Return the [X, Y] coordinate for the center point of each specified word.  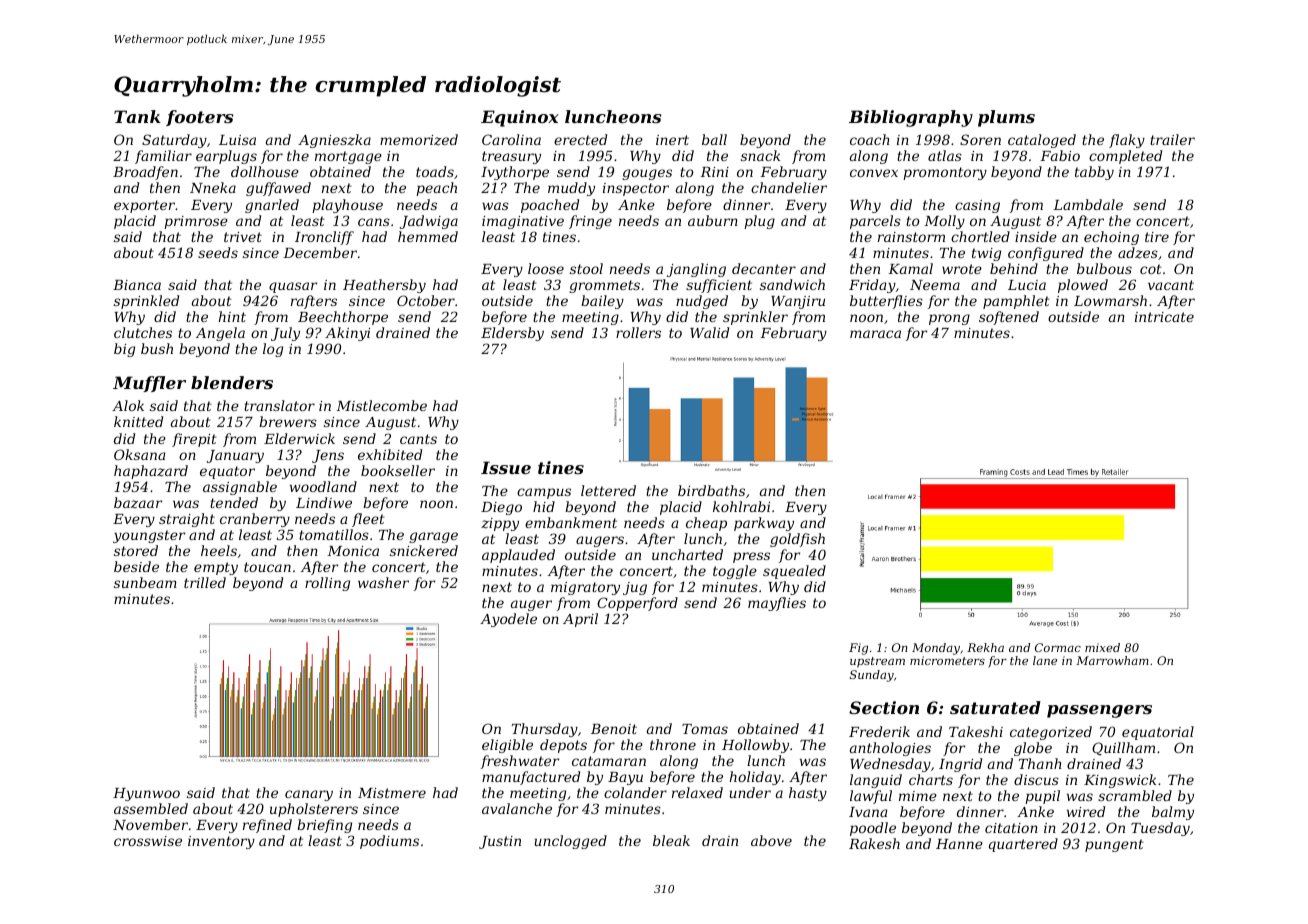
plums [1006, 118]
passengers [1099, 711]
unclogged [570, 842]
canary [309, 795]
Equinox [520, 118]
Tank [137, 116]
